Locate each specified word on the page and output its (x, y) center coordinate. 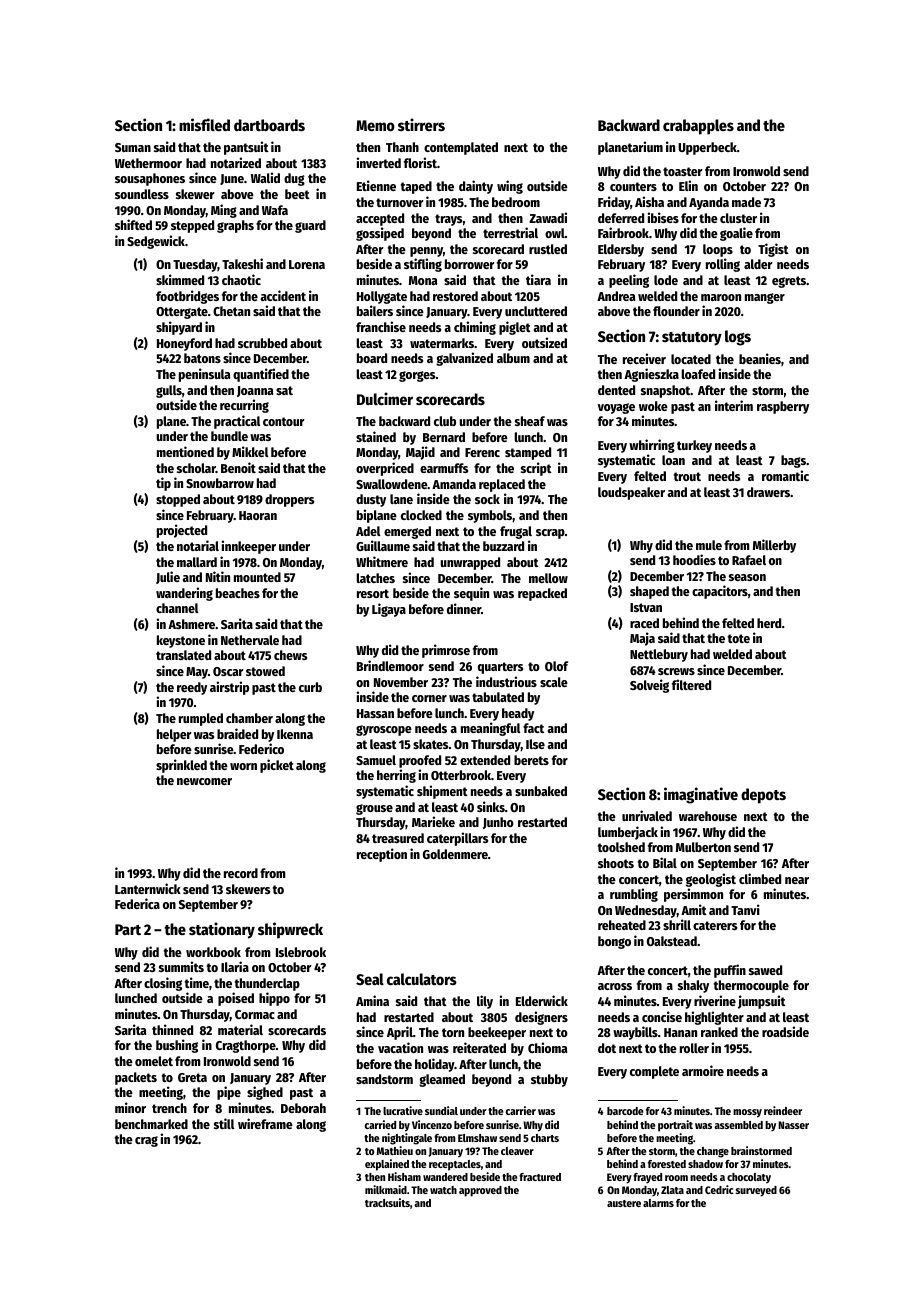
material (240, 1029)
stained (376, 436)
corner (429, 698)
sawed (765, 970)
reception (382, 855)
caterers (715, 925)
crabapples (698, 127)
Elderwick (542, 1000)
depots (763, 796)
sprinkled (181, 766)
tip (163, 484)
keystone (181, 641)
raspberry (783, 407)
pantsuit (246, 148)
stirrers (421, 124)
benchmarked (151, 1124)
